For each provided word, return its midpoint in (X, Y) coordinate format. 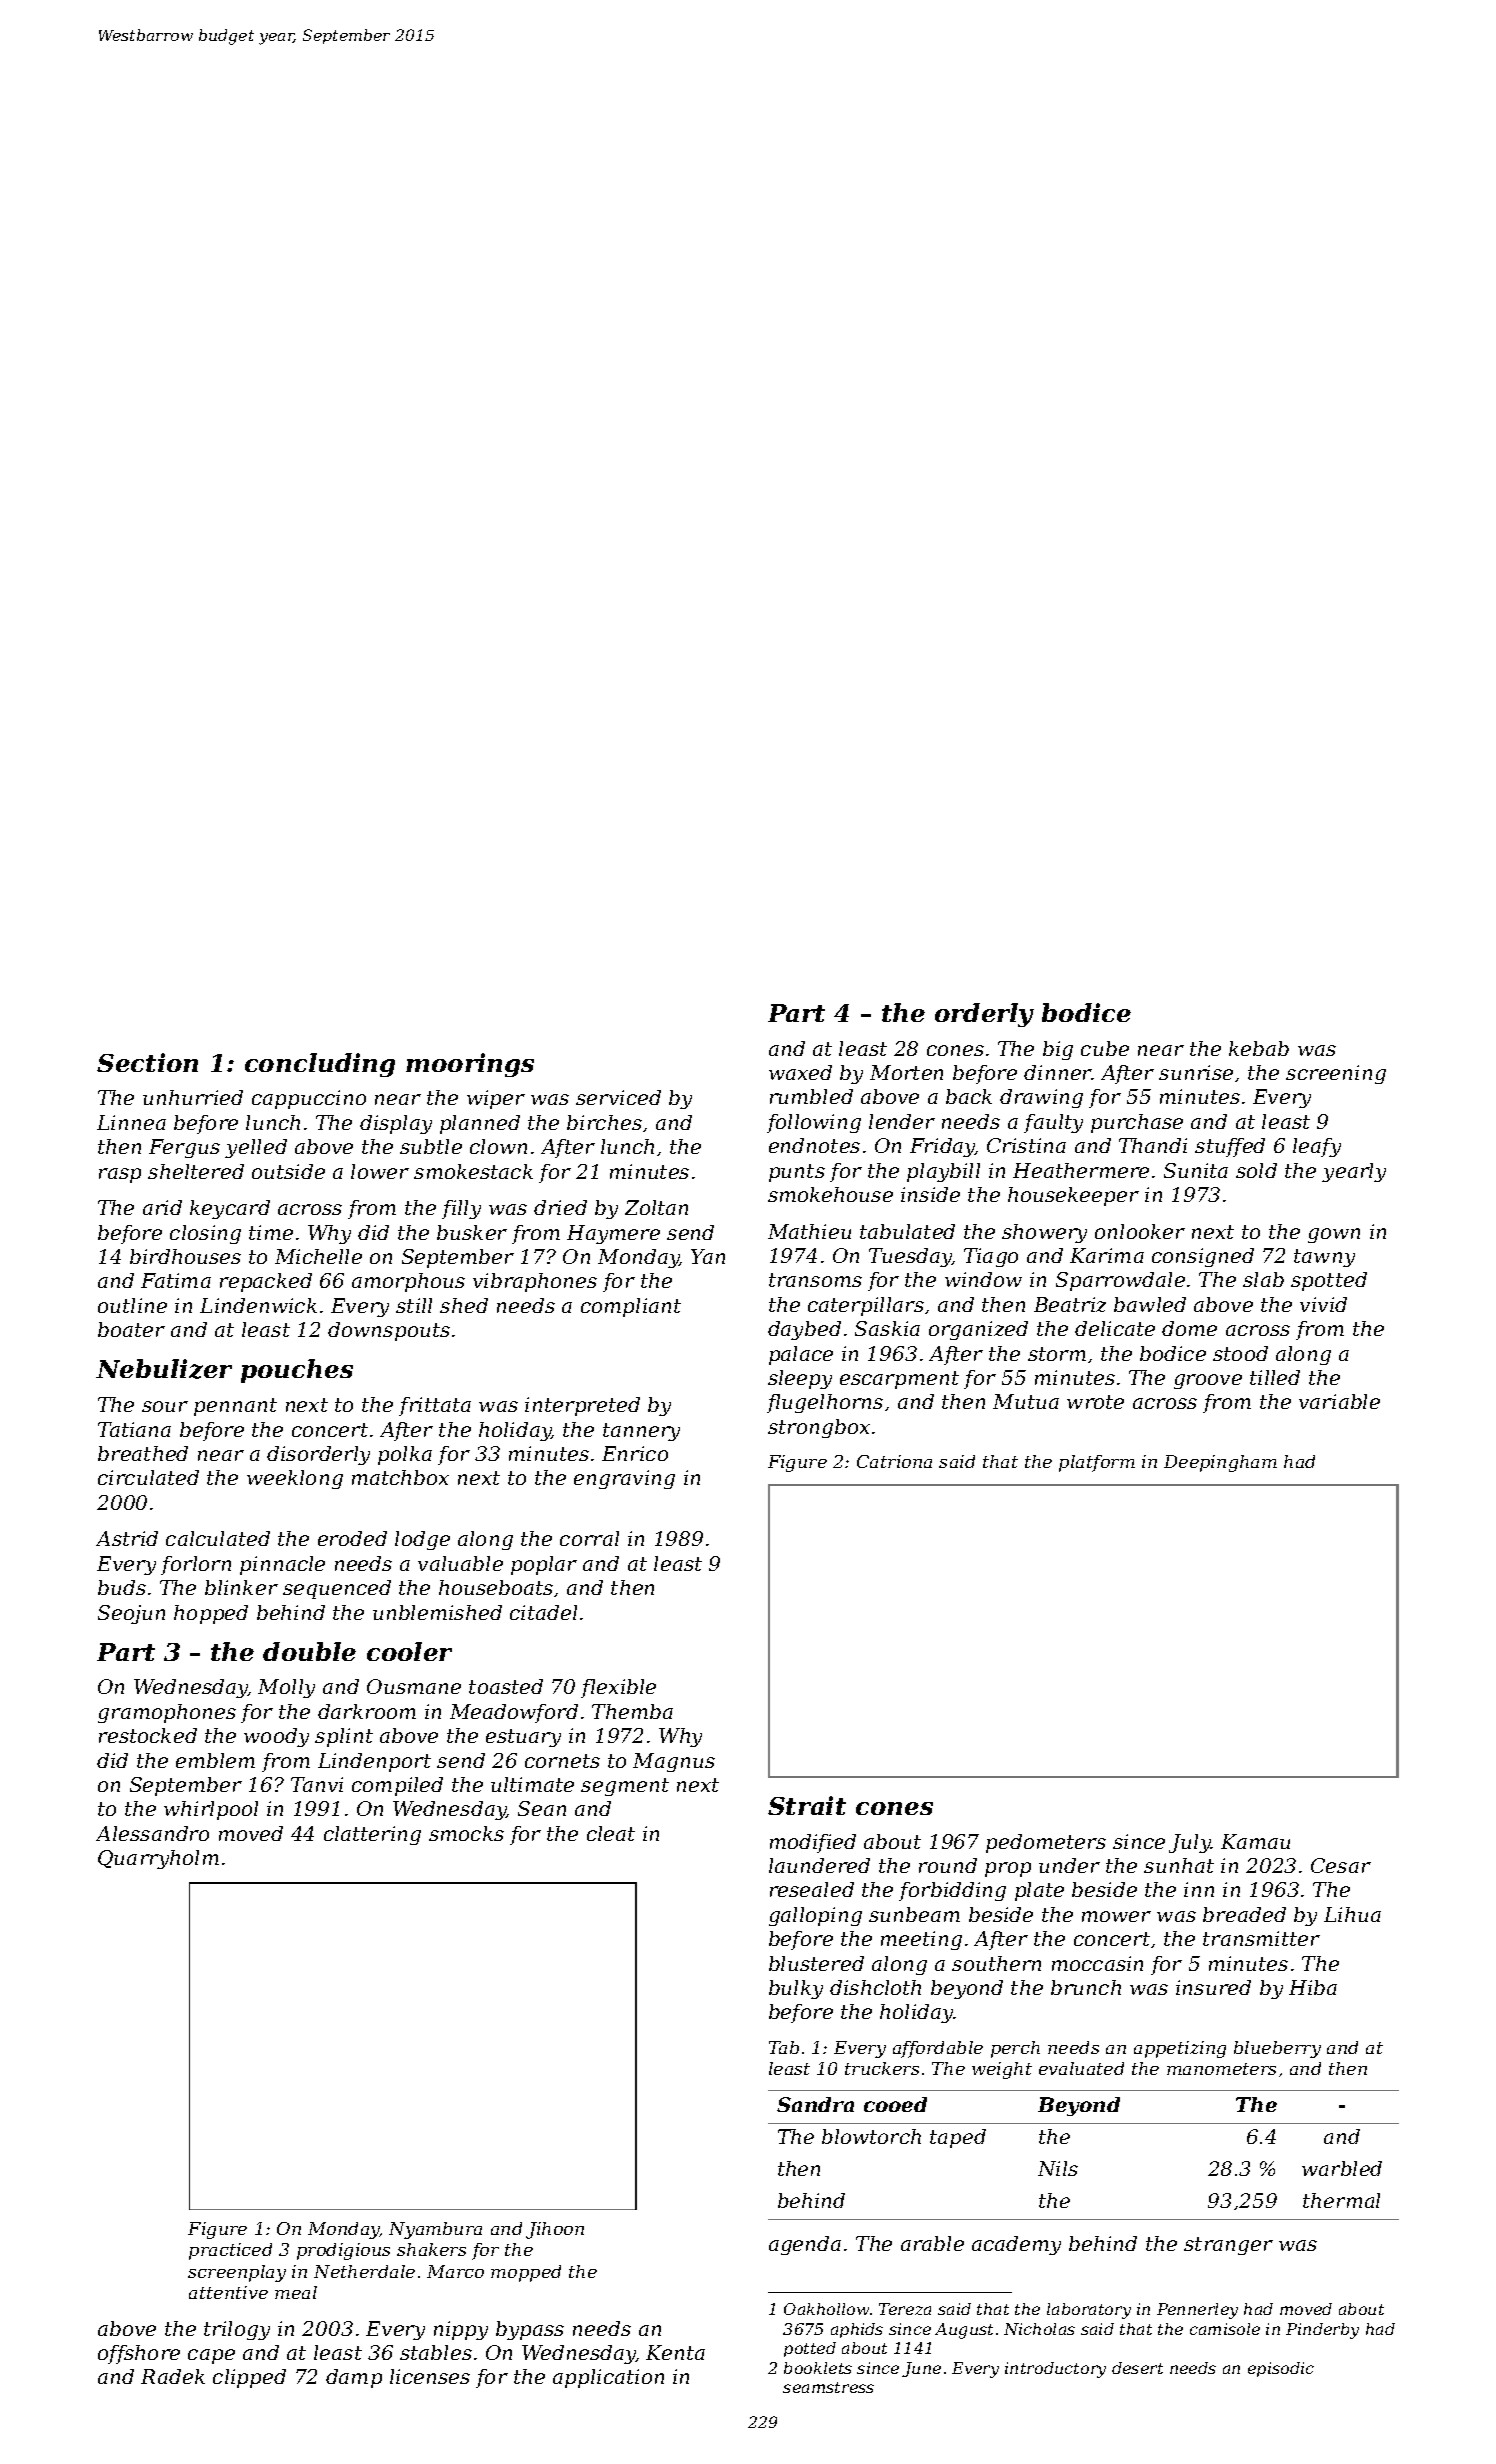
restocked (148, 1735)
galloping (815, 1916)
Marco (455, 2271)
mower (1116, 1916)
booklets (818, 2368)
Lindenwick (258, 1305)
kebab (1259, 1048)
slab (1263, 1279)
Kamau (1255, 1841)
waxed (800, 1072)
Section (147, 1062)
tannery (641, 1432)
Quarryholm (158, 1859)
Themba (632, 1711)
